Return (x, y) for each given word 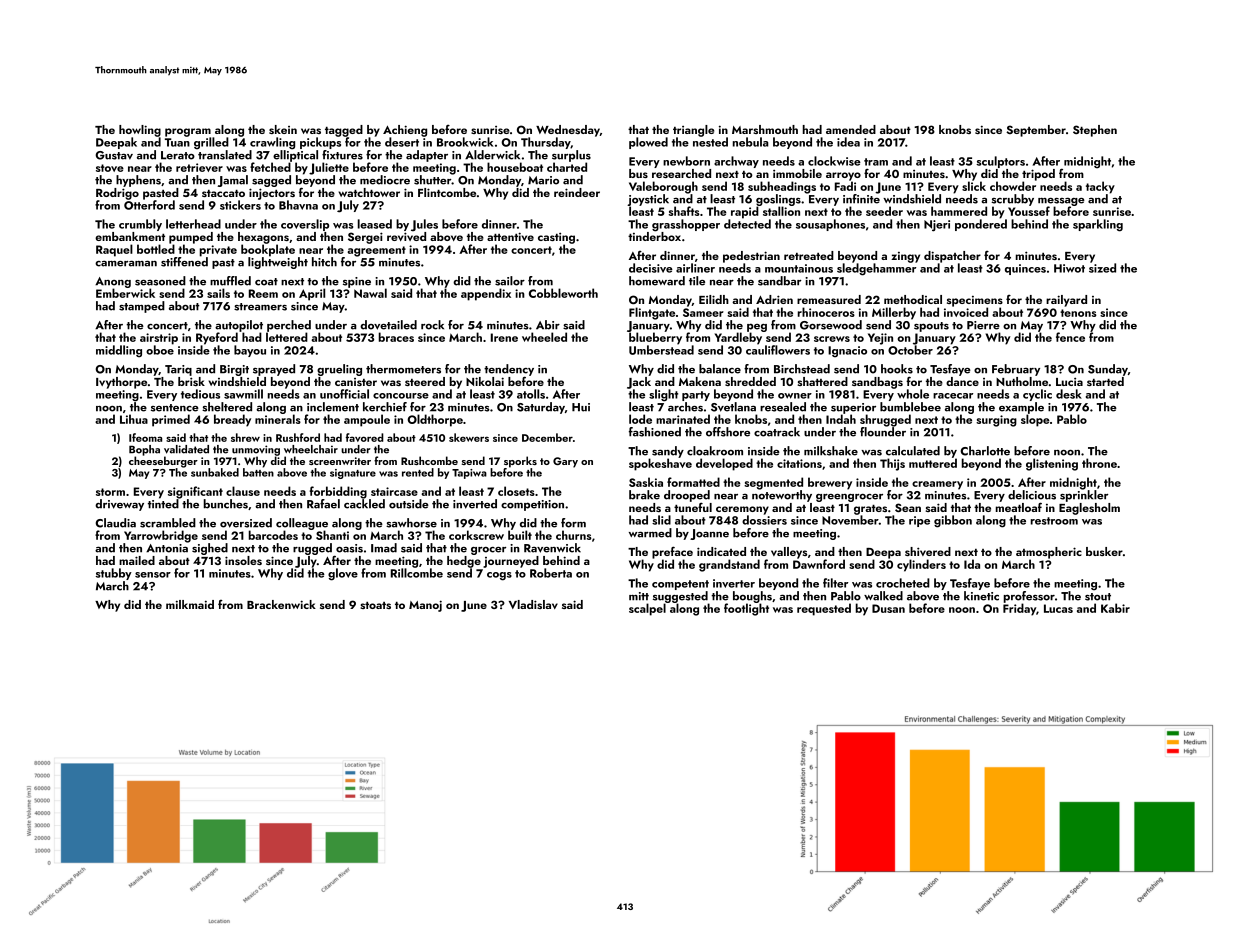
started (1105, 381)
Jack (639, 383)
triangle (693, 131)
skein (283, 129)
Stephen (1095, 131)
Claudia (115, 523)
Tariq (178, 370)
